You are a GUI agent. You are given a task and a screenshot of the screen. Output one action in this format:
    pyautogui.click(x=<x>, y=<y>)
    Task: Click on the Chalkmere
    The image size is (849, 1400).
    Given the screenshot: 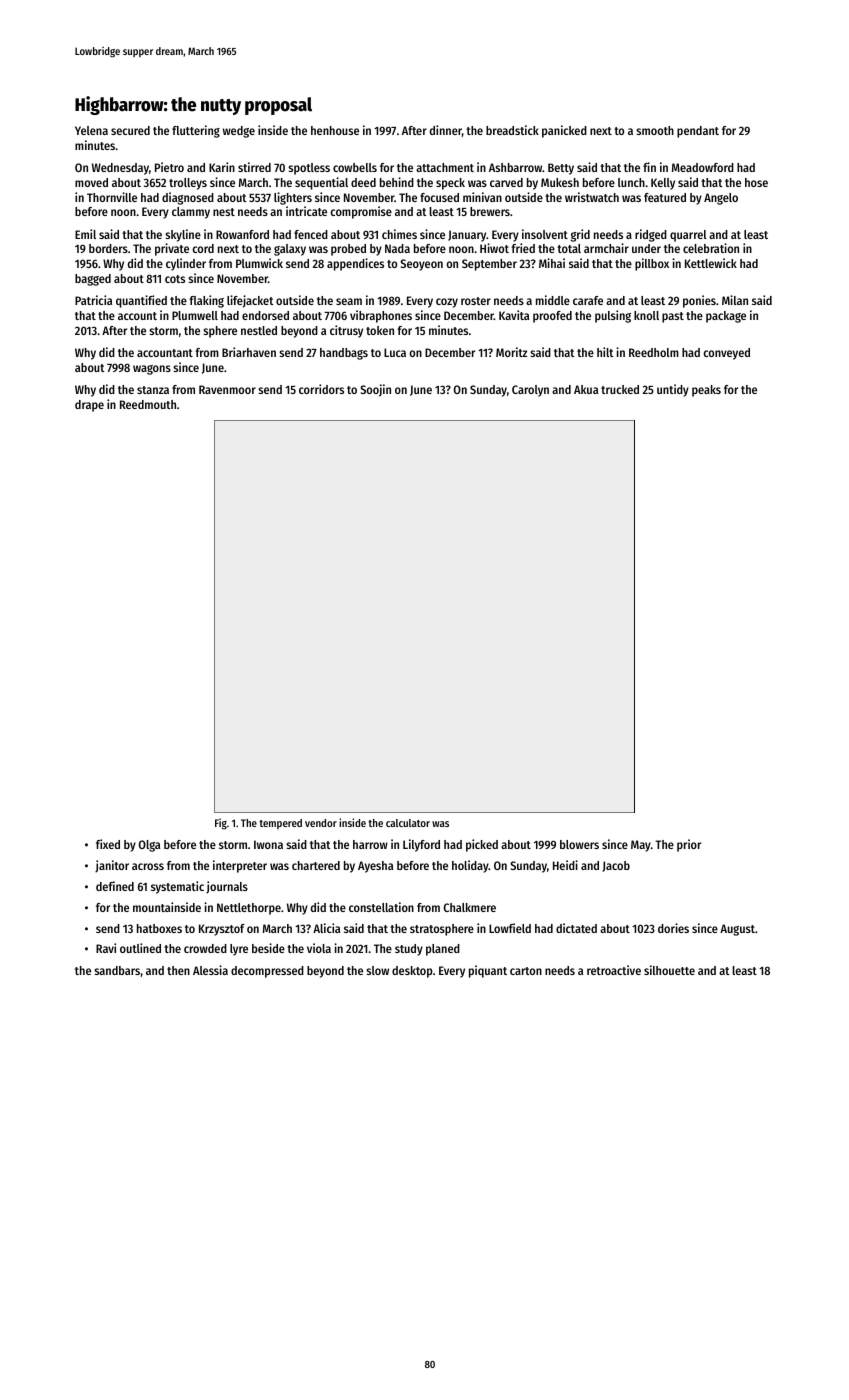 What is the action you would take?
    pyautogui.click(x=469, y=907)
